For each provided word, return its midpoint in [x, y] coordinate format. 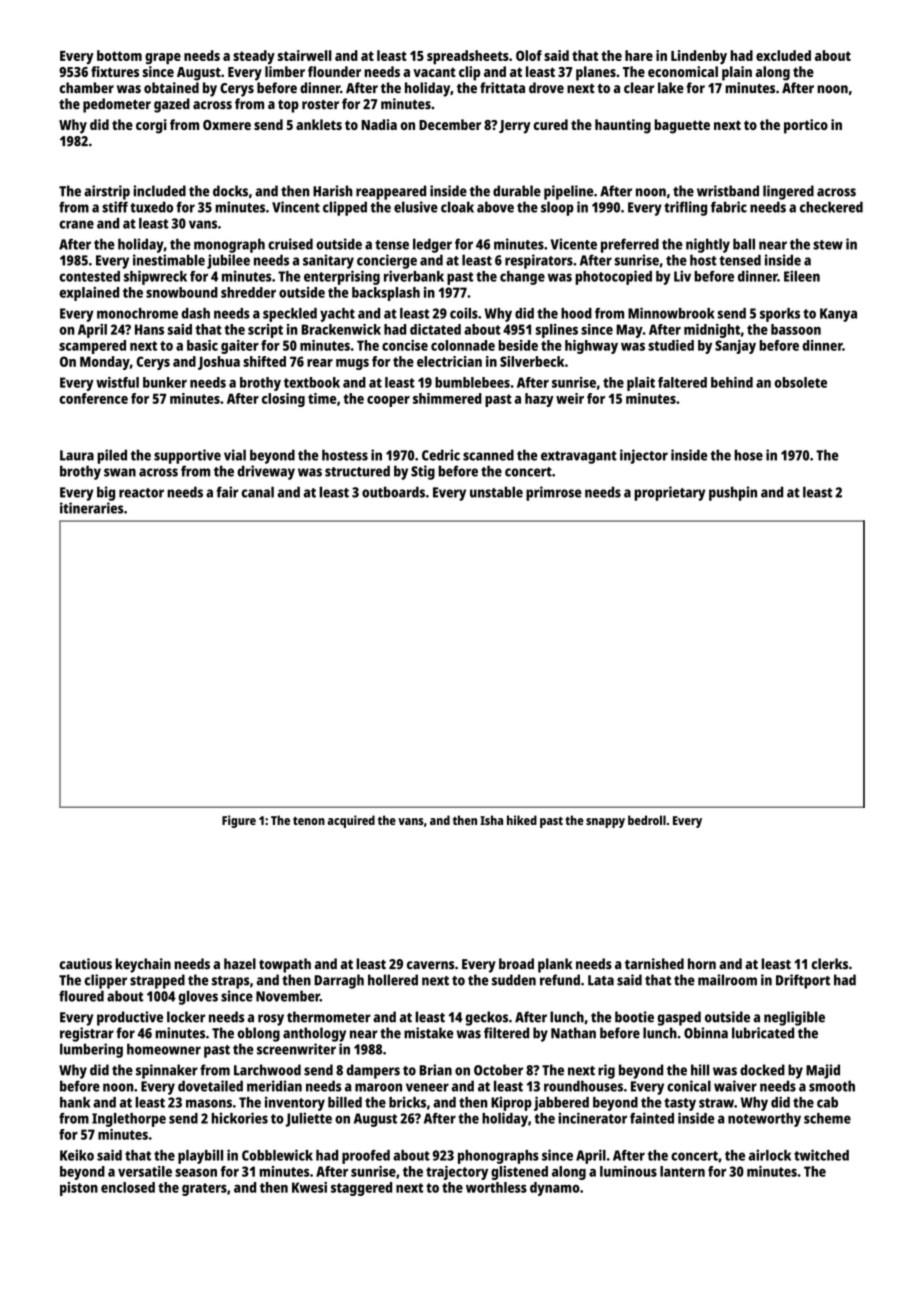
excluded [783, 55]
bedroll [647, 820]
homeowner [164, 1049]
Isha [491, 820]
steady [254, 57]
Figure [239, 821]
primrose [554, 493]
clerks [829, 964]
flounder [334, 71]
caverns [430, 965]
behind [732, 382]
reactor [141, 493]
